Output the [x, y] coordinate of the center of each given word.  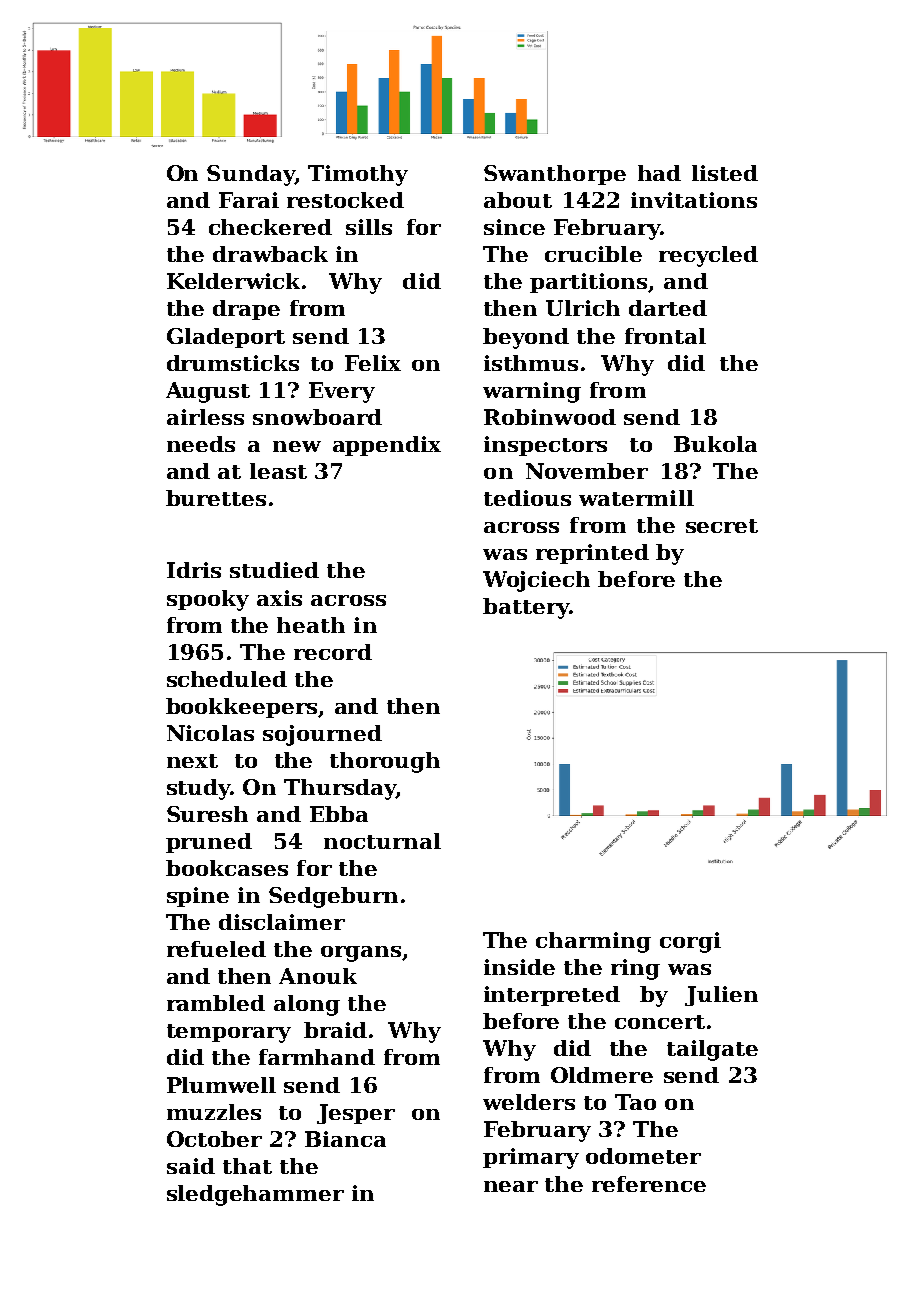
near [511, 1186]
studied [274, 570]
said [191, 1166]
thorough [385, 762]
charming [593, 942]
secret [722, 526]
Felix [373, 363]
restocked [345, 200]
